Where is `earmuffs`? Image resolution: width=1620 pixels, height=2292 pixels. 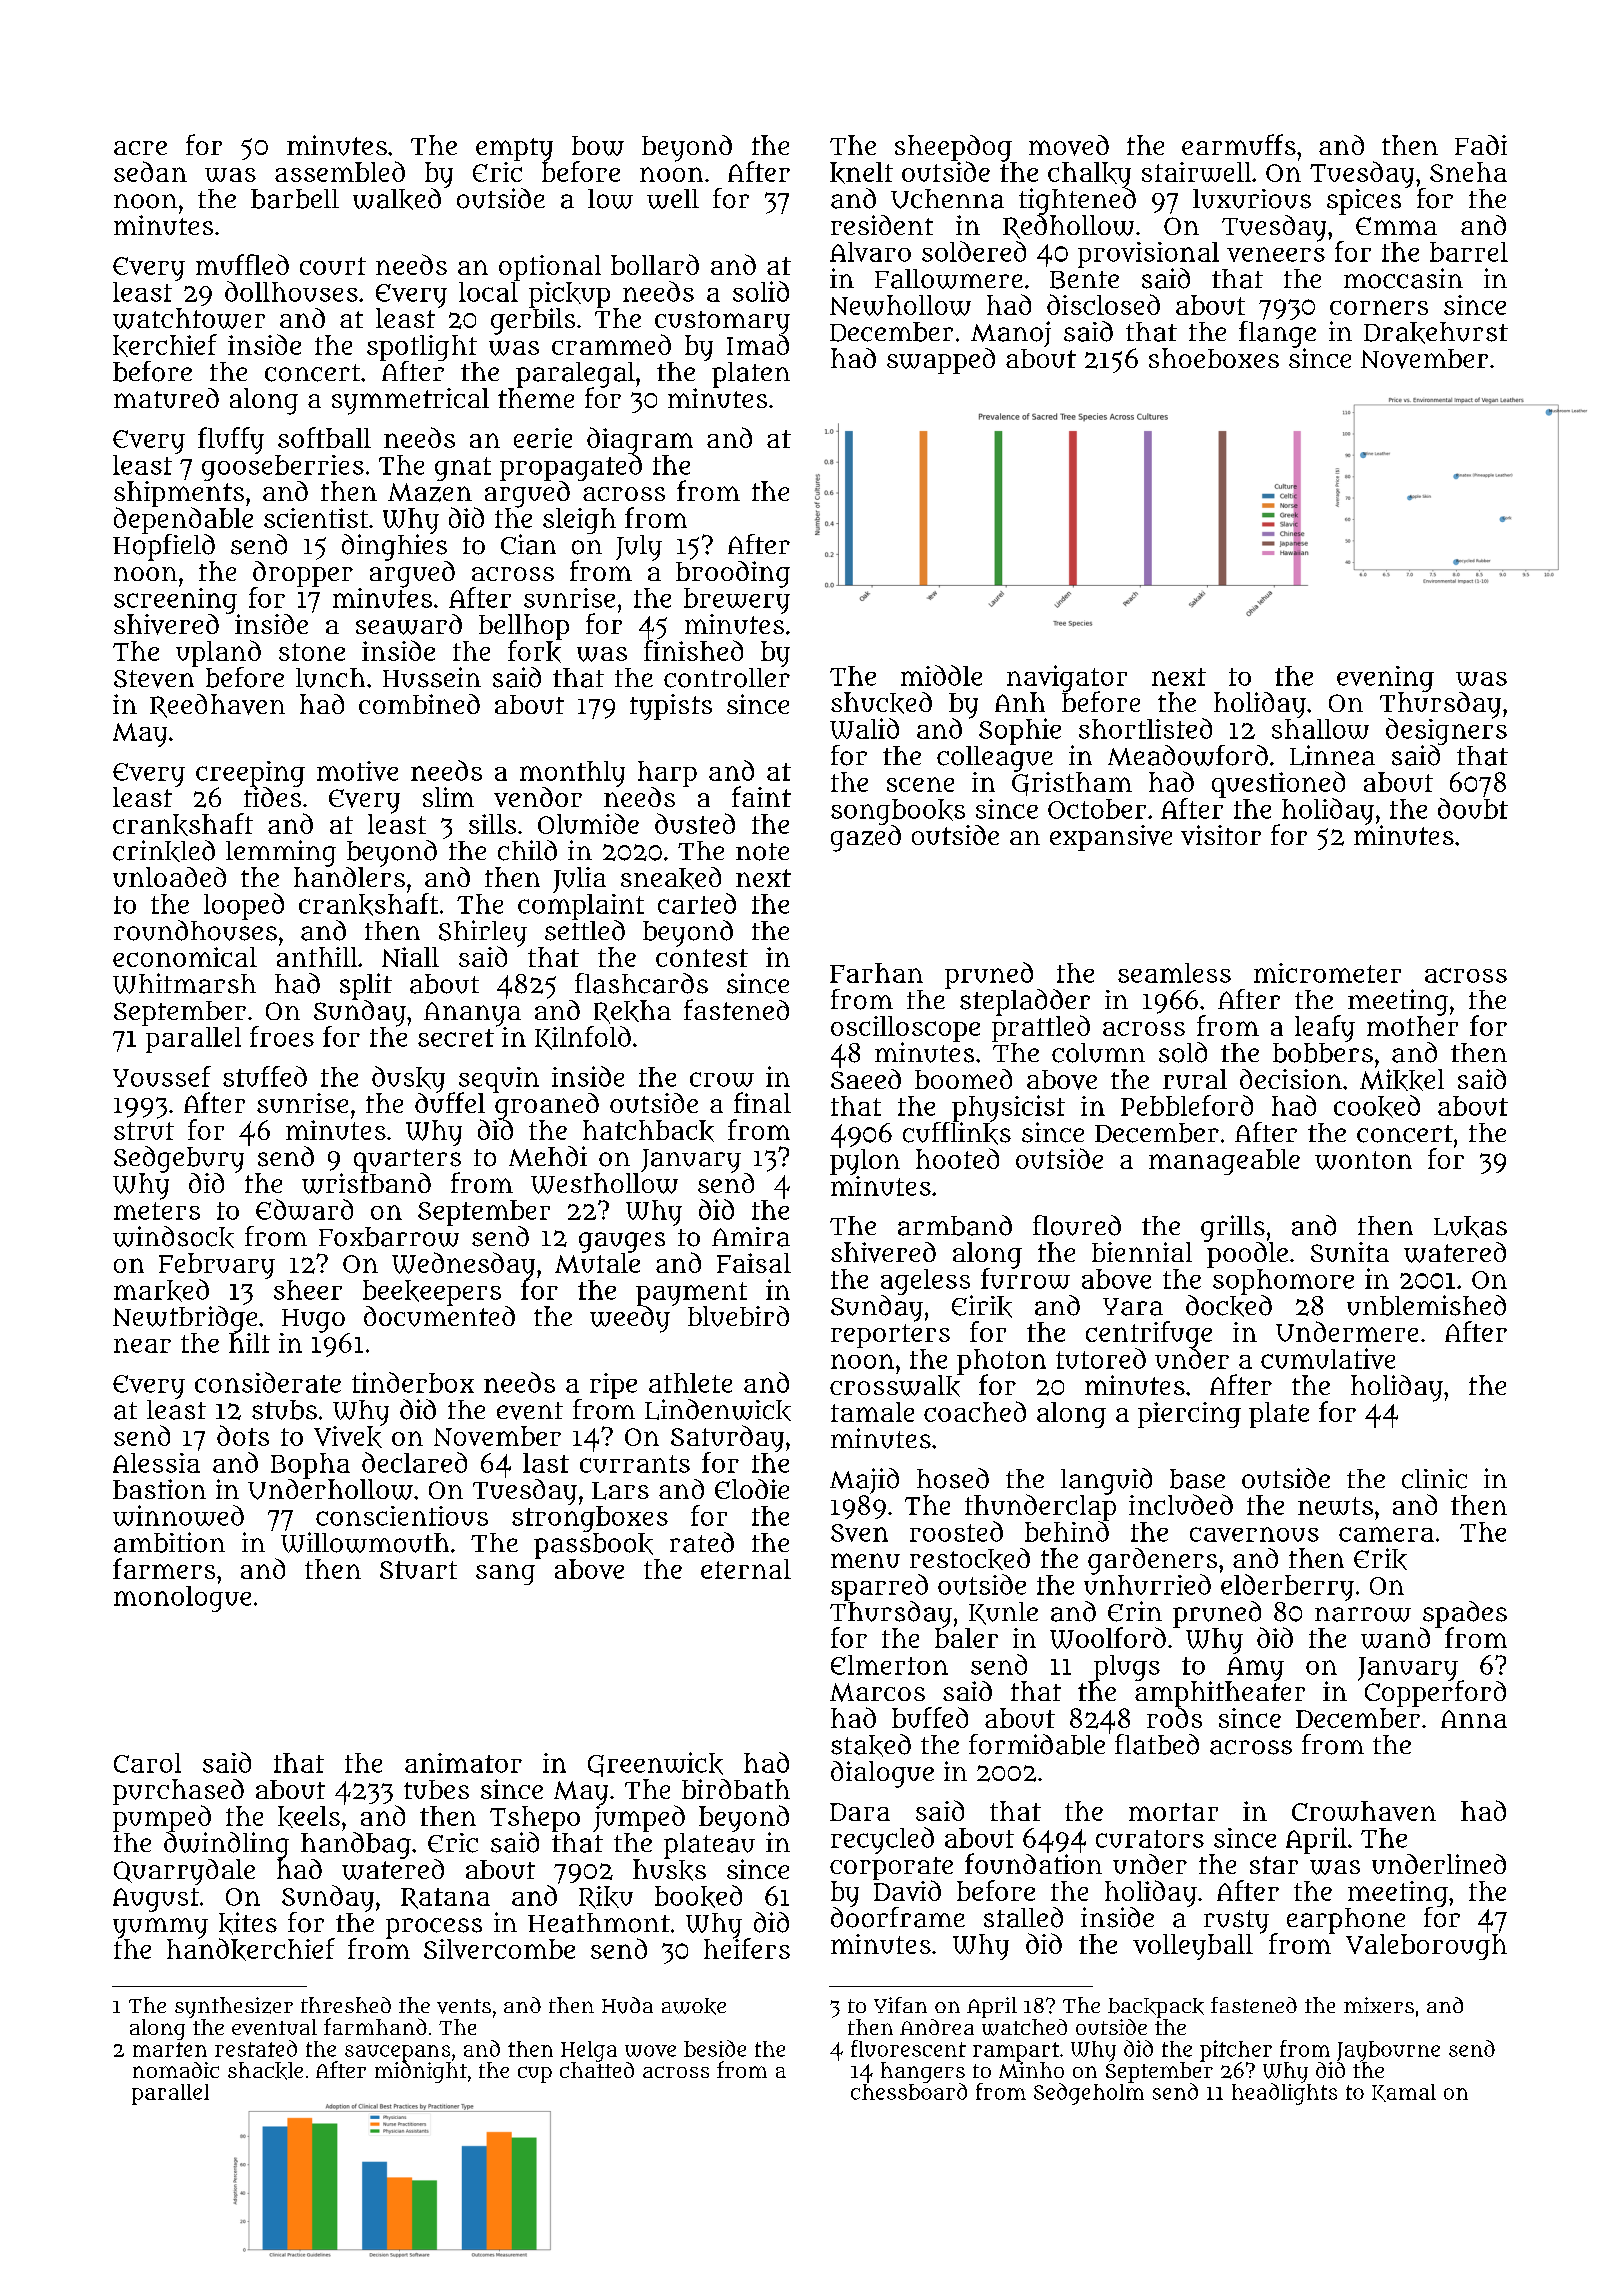
earmuffs is located at coordinates (1239, 144).
